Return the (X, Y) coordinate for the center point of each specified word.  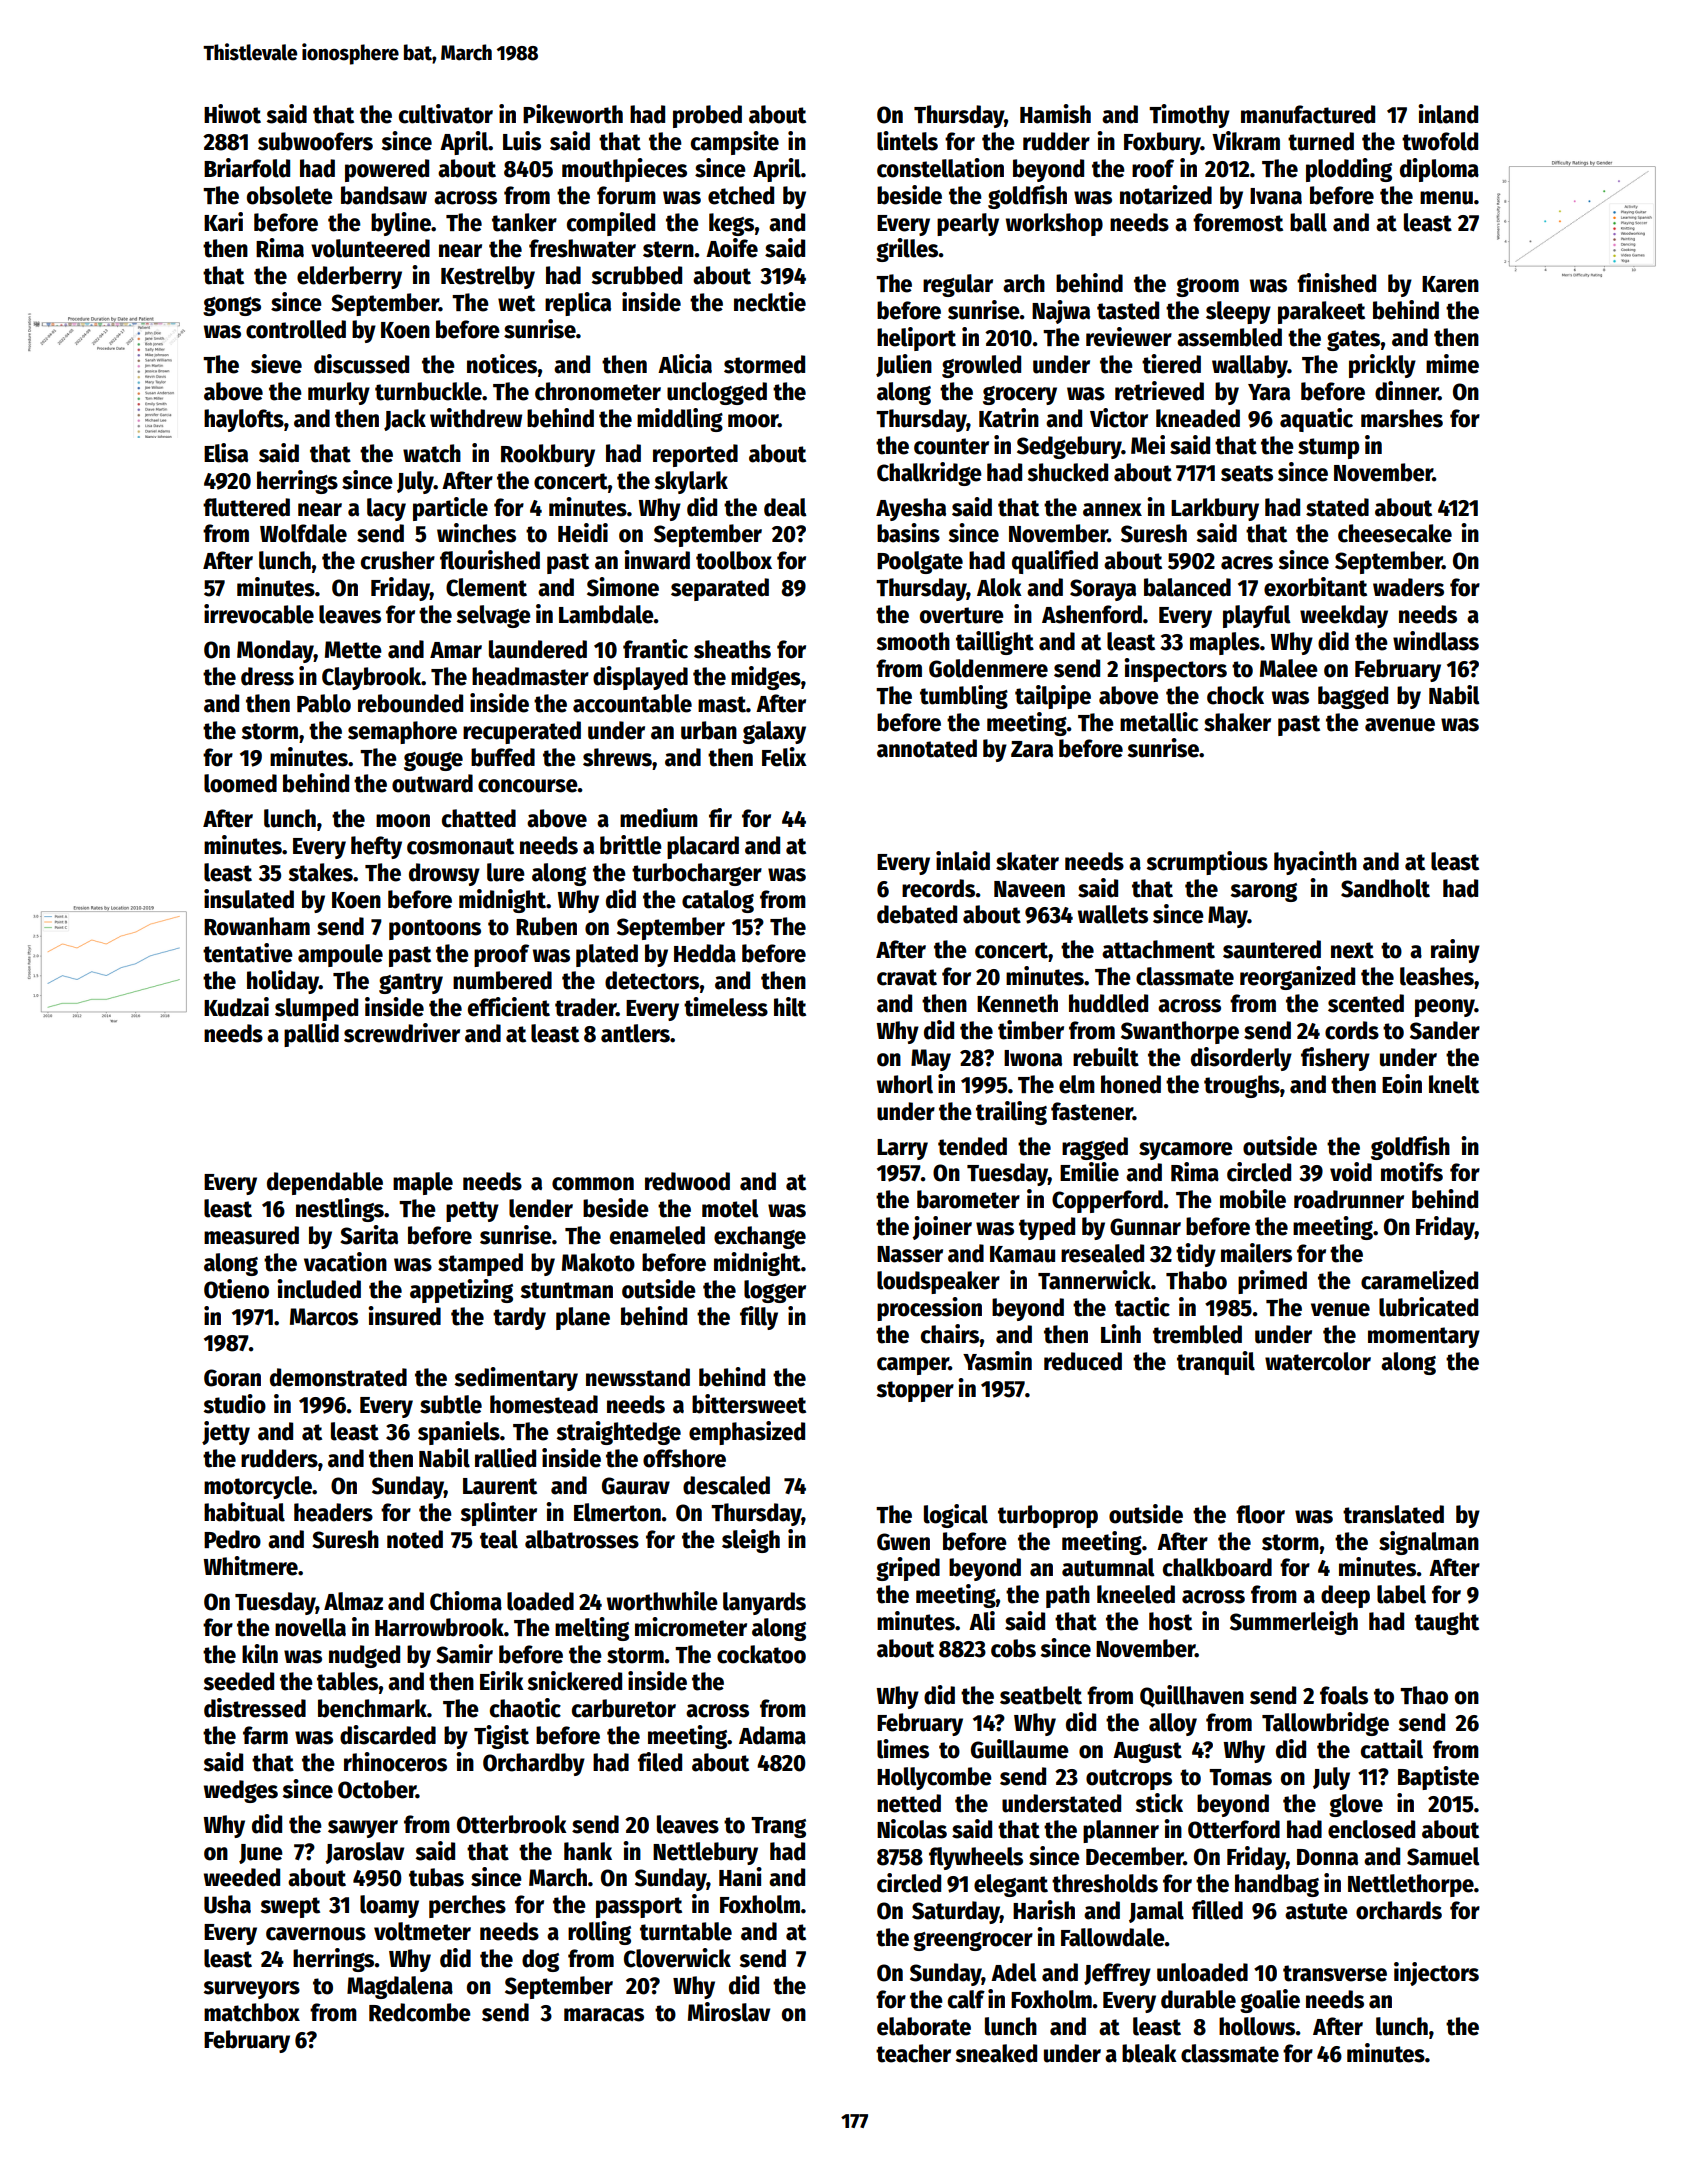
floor (1260, 1514)
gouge (433, 761)
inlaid (963, 861)
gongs (232, 306)
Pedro (232, 1539)
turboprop (1048, 1516)
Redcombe (420, 2012)
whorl (905, 1084)
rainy (1455, 951)
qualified (1055, 562)
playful (1257, 616)
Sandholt (1385, 888)
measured (251, 1235)
